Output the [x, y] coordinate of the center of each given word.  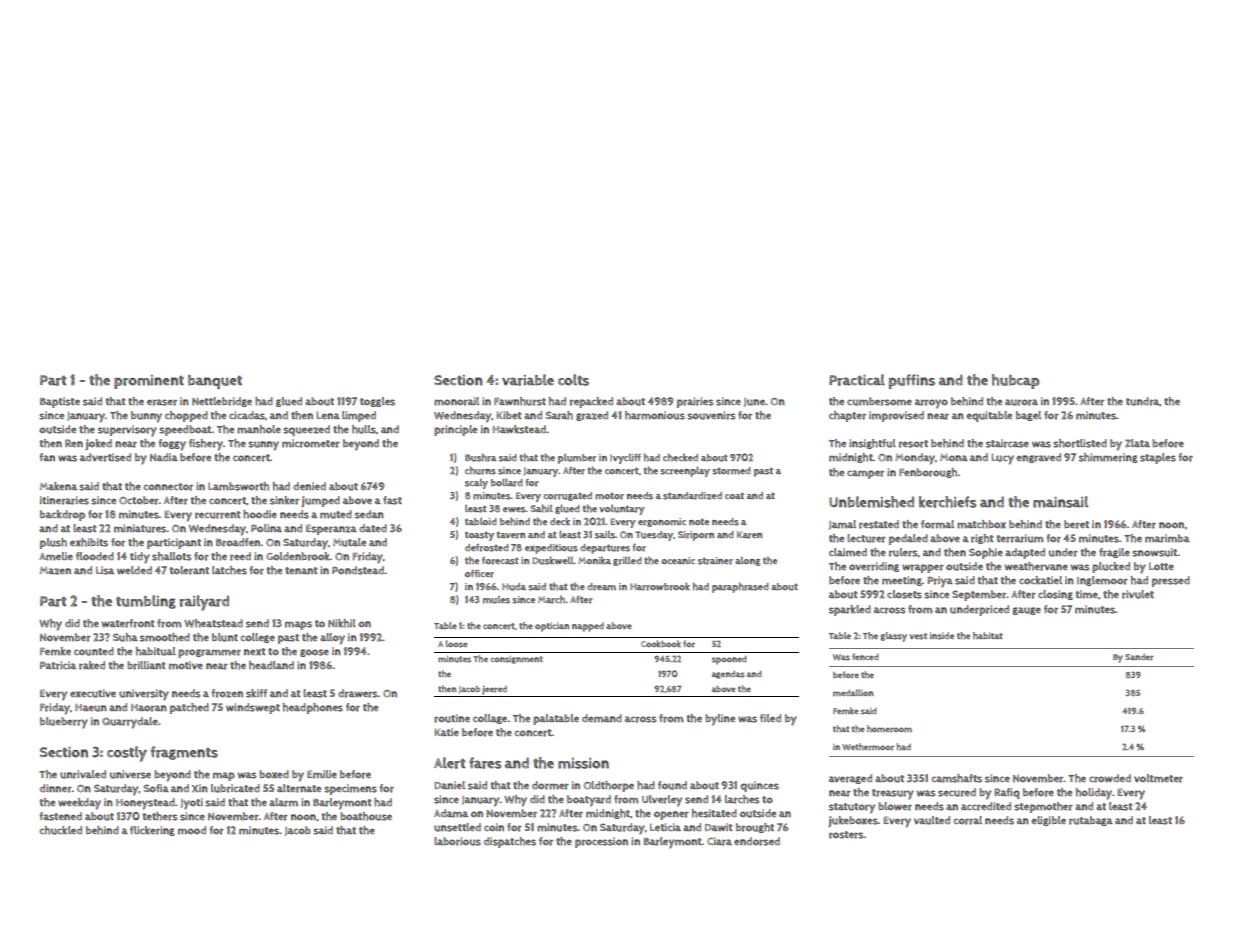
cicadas [247, 415]
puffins [912, 381]
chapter [847, 416]
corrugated [567, 496]
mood [192, 830]
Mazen [55, 571]
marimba [1167, 538]
